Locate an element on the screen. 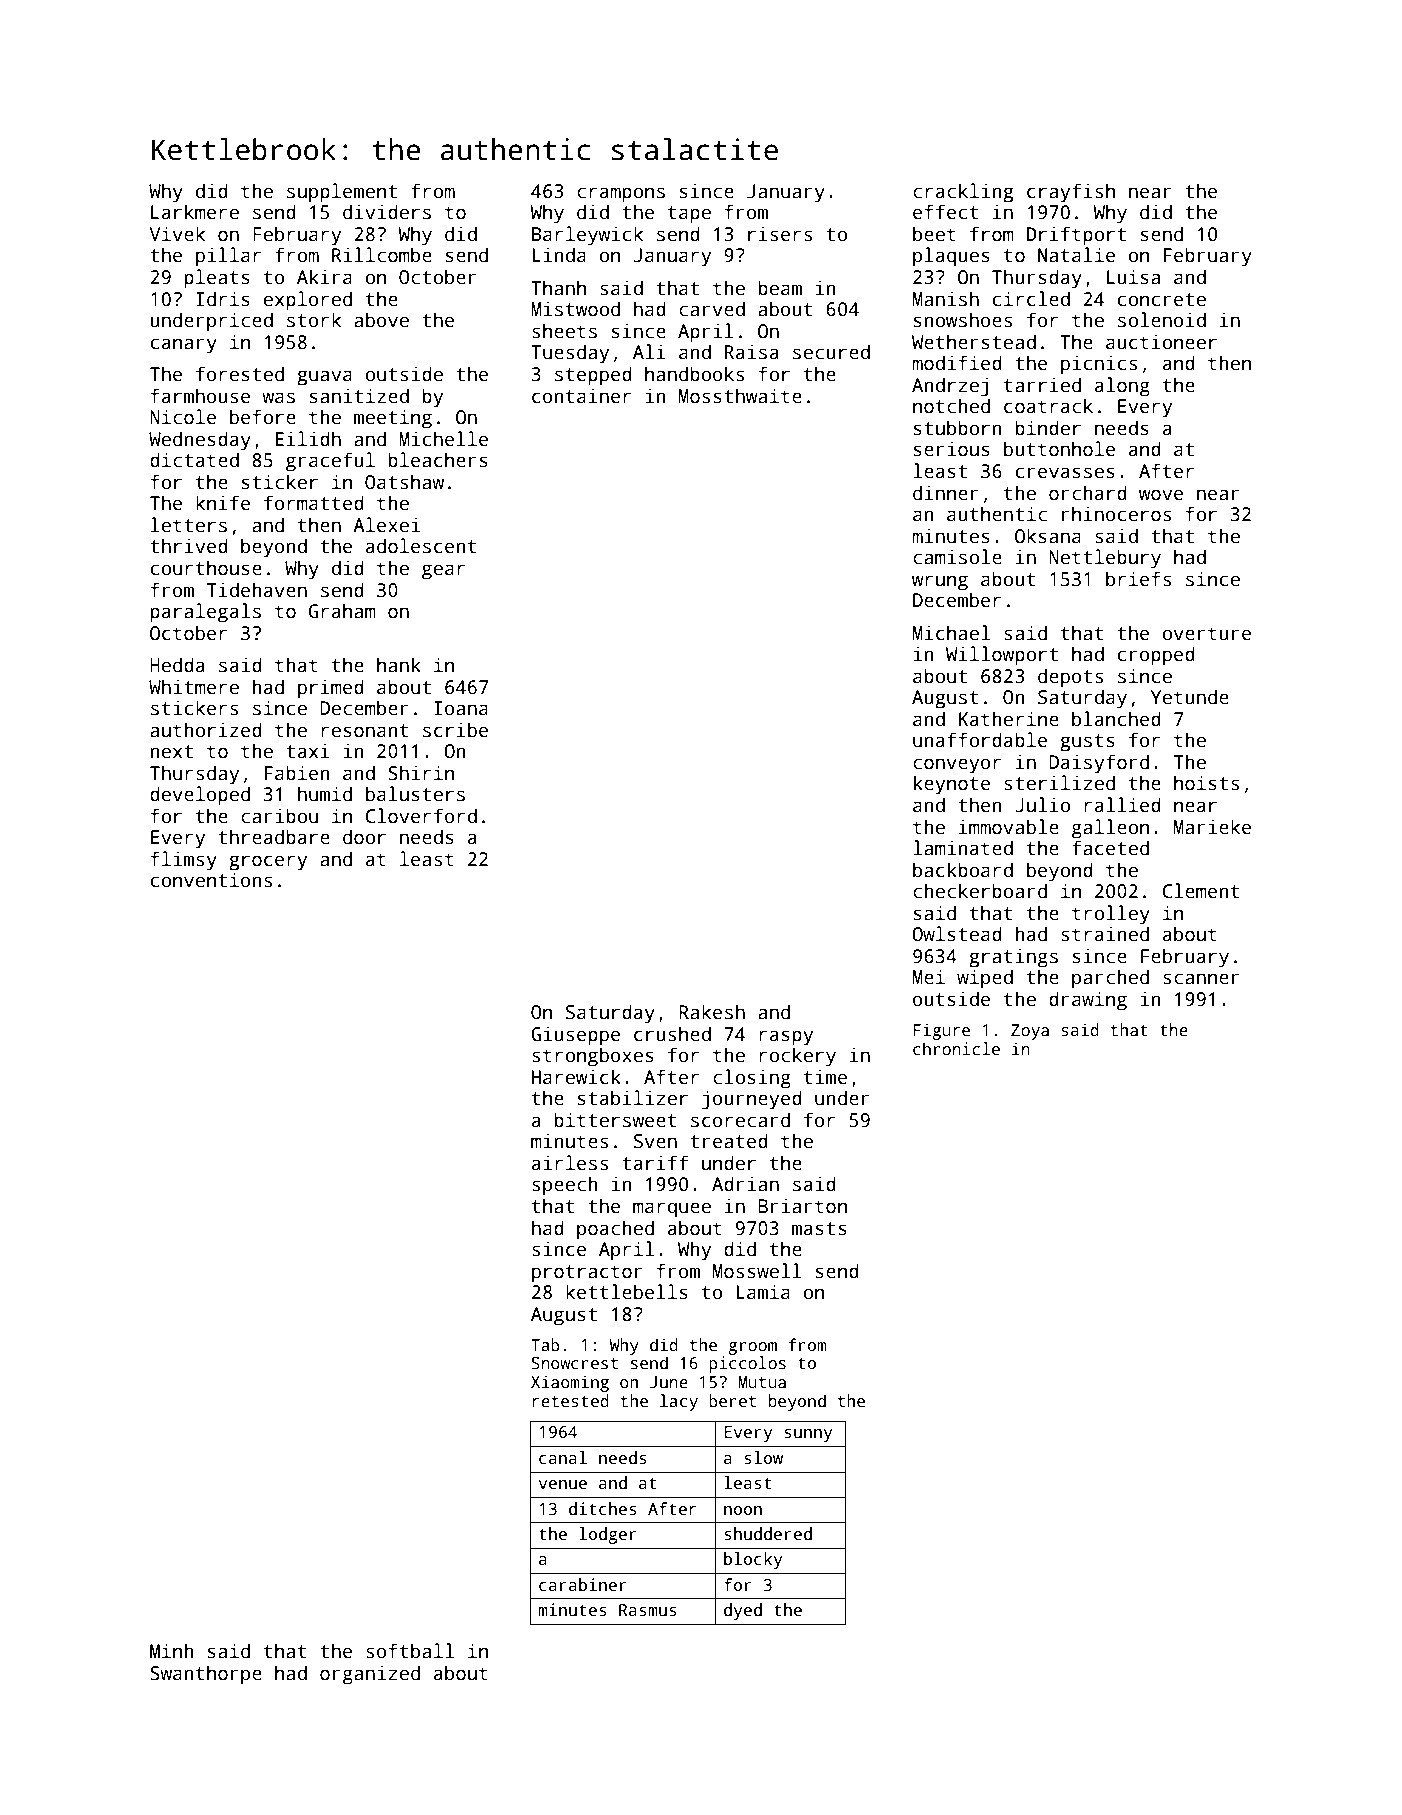 This screenshot has width=1402, height=1815. venue is located at coordinates (563, 1485).
